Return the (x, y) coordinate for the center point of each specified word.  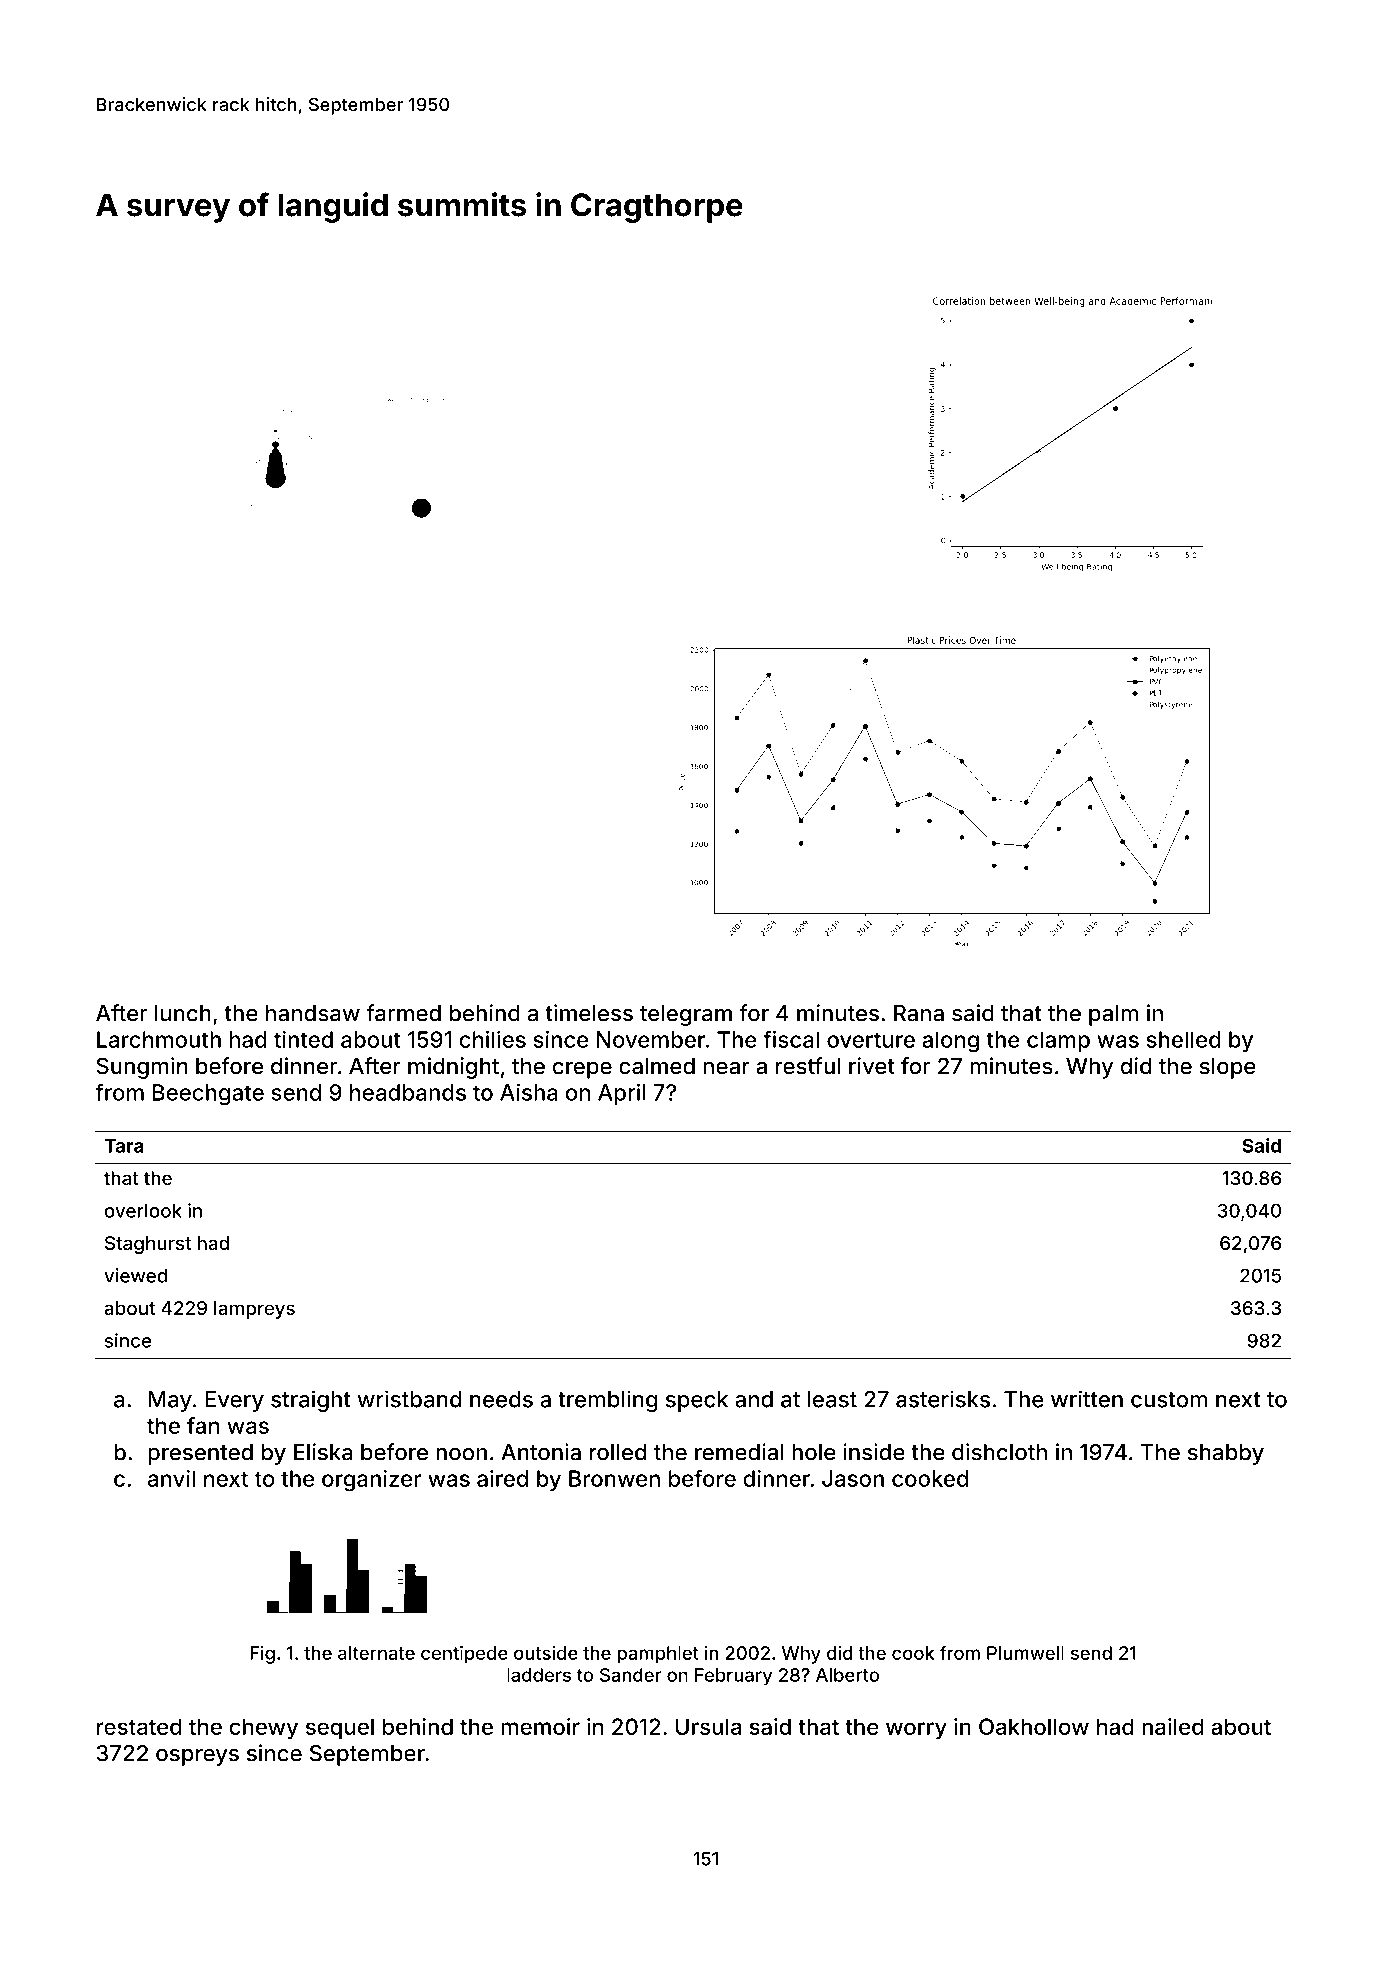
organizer (371, 1481)
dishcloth (999, 1452)
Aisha (529, 1092)
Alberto (847, 1675)
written (1087, 1399)
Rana (919, 1013)
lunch (183, 1013)
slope (1228, 1068)
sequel (340, 1729)
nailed (1173, 1726)
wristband (409, 1399)
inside (874, 1452)
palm (1113, 1015)
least (832, 1399)
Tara (124, 1146)
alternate (376, 1653)
